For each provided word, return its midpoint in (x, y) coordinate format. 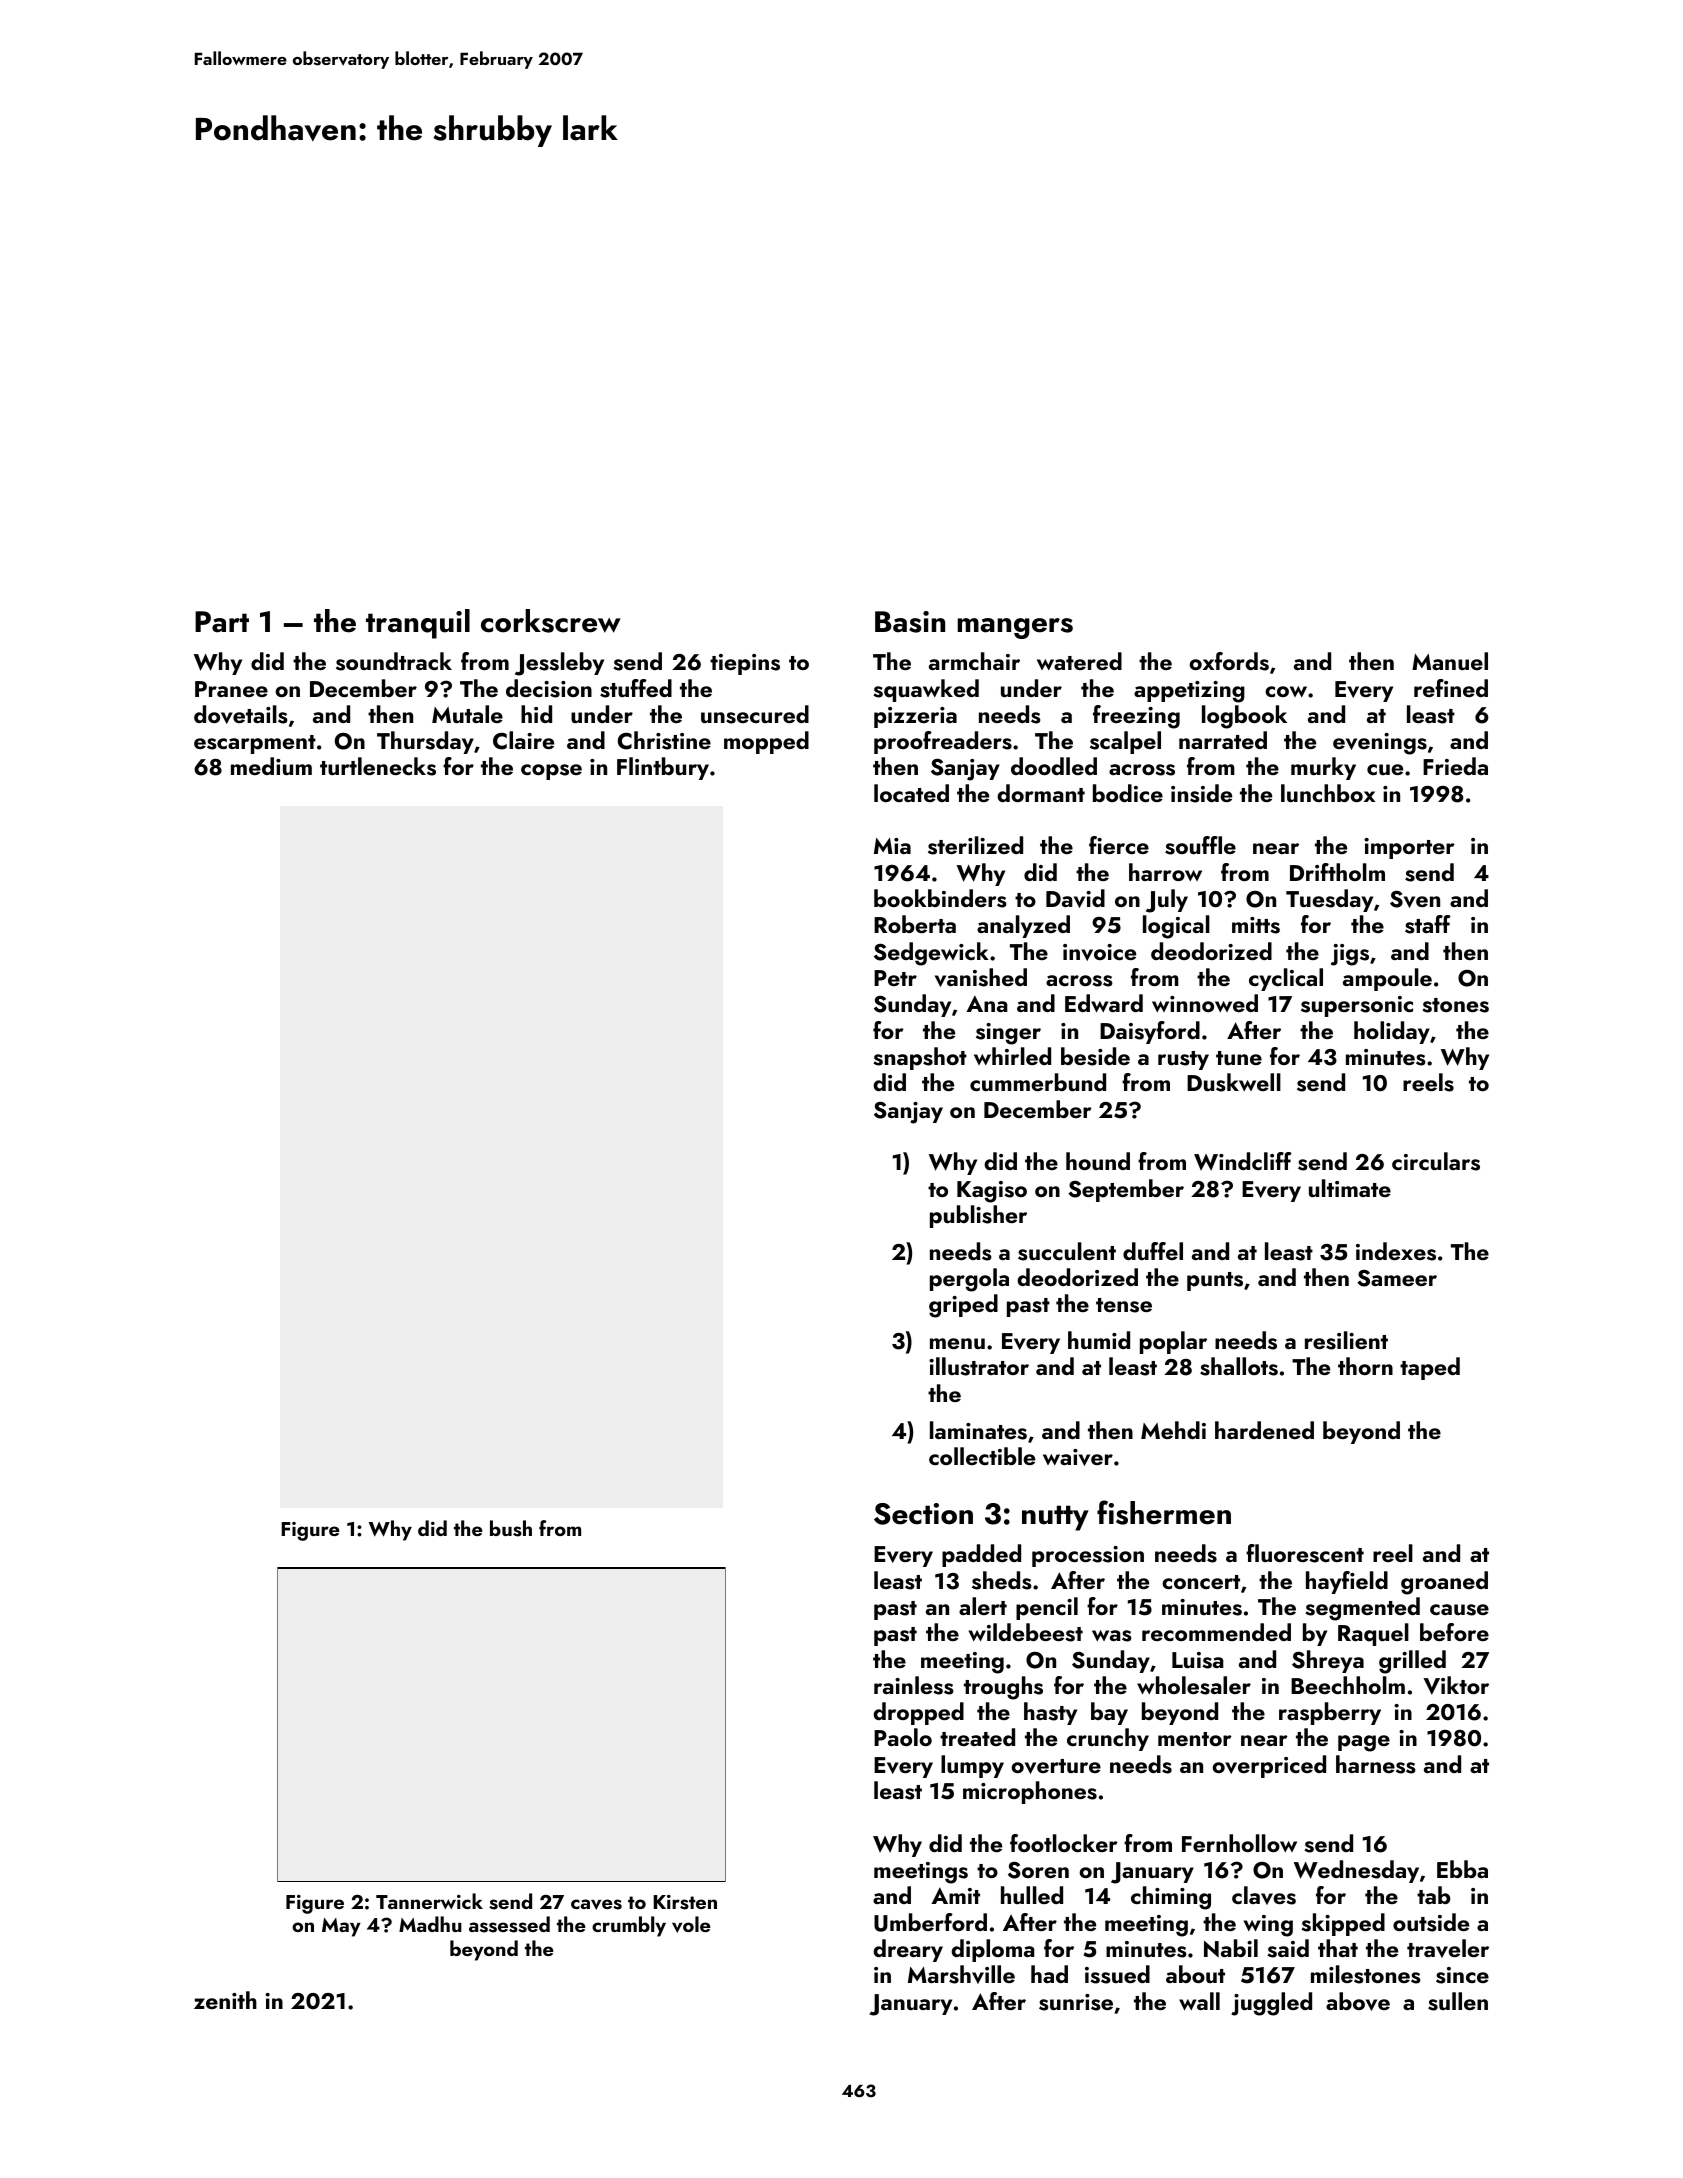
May (341, 1927)
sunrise (1076, 2002)
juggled (1271, 2004)
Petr (895, 978)
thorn (1365, 1366)
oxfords (1229, 661)
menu (957, 1343)
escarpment (255, 744)
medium (271, 766)
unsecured (755, 714)
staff (1428, 924)
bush (511, 1528)
